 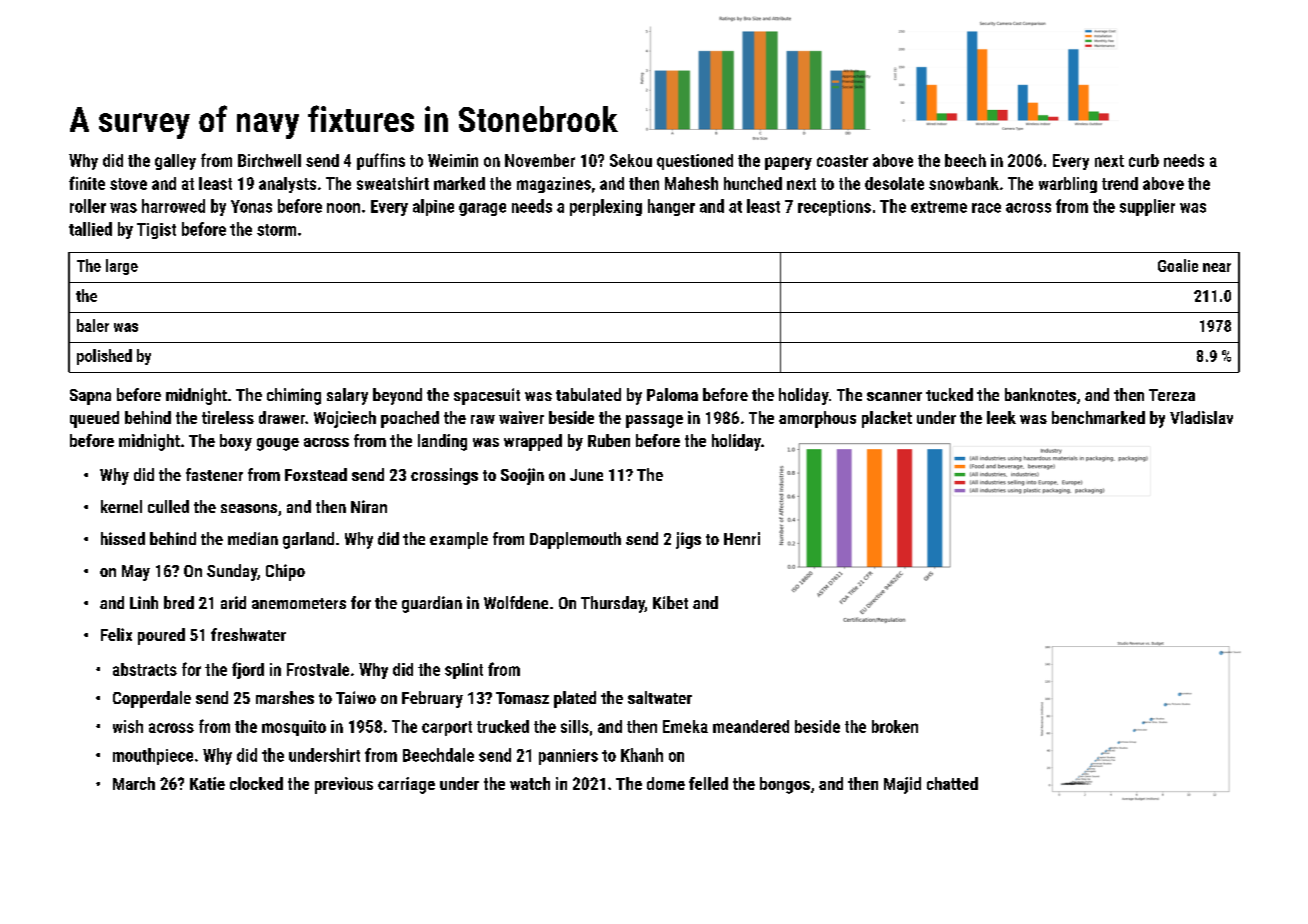 What do you see at coordinates (122, 267) in the page?
I see `large` at bounding box center [122, 267].
